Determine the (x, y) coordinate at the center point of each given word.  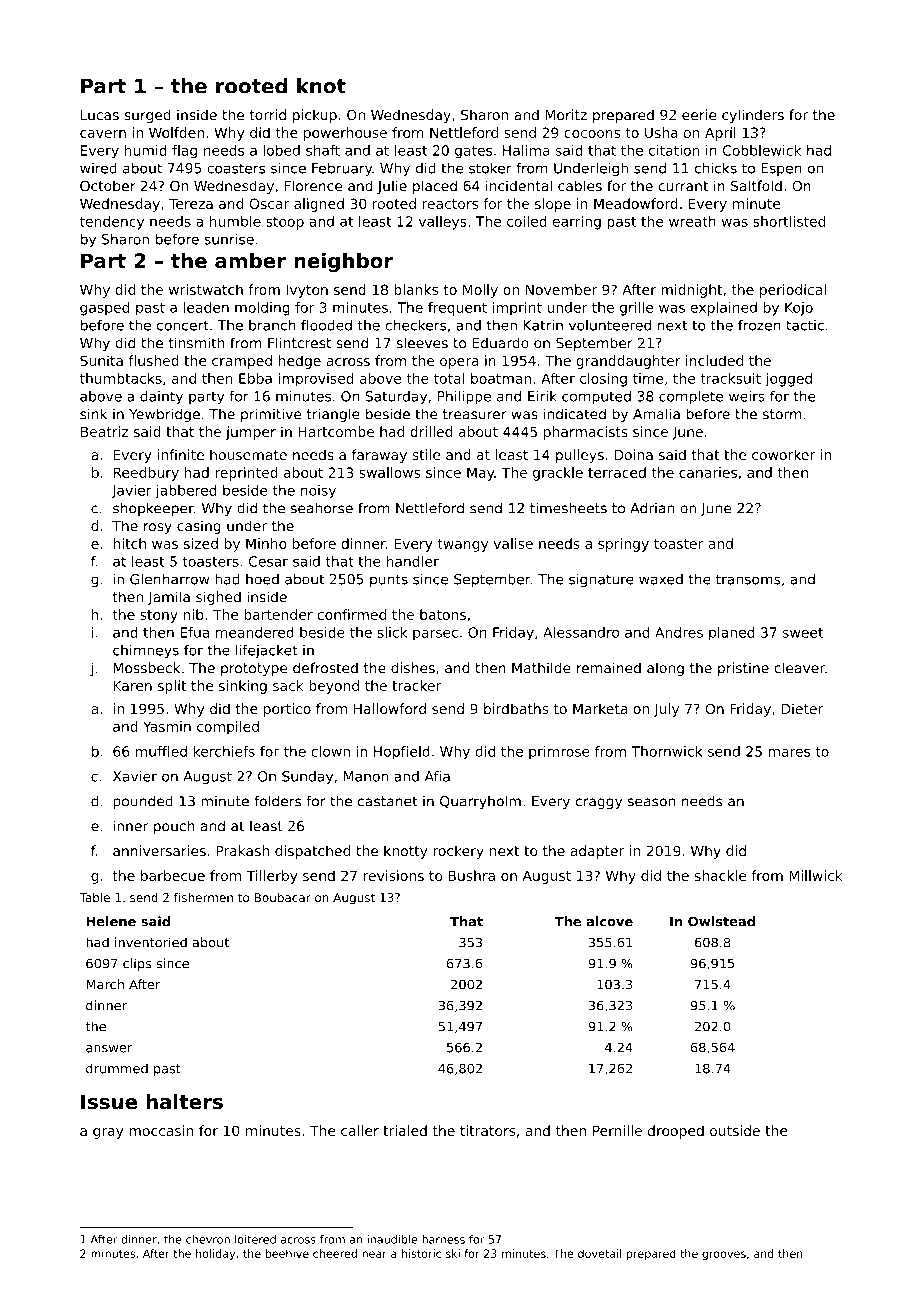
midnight (691, 291)
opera (459, 363)
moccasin (161, 1130)
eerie (699, 115)
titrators (487, 1130)
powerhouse (345, 134)
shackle (720, 875)
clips (137, 964)
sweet (803, 633)
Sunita (101, 360)
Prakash (242, 850)
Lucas (100, 115)
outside (735, 1130)
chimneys (146, 652)
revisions (394, 875)
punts (389, 580)
